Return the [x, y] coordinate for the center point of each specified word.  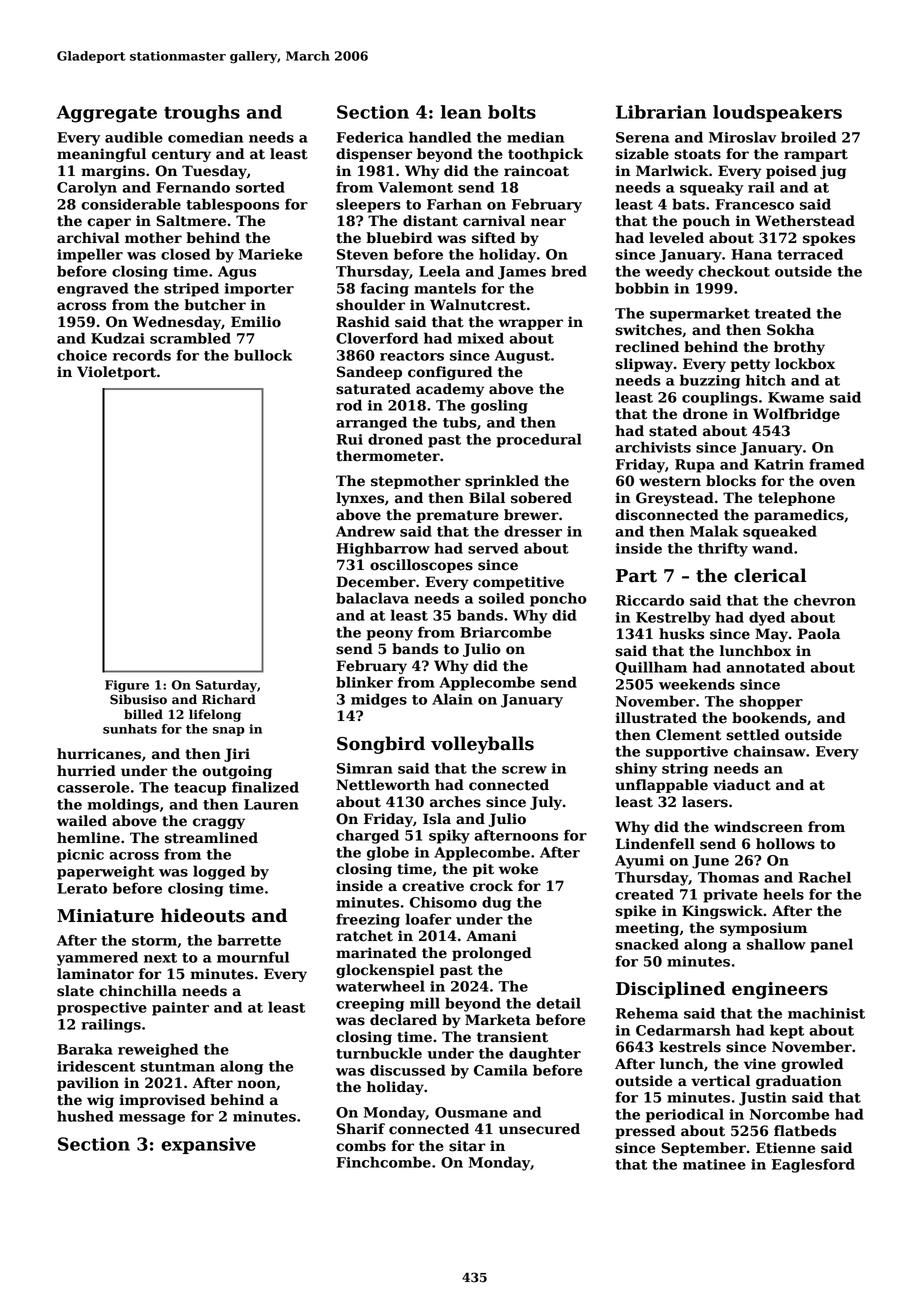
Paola [819, 634]
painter [180, 1009]
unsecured [539, 1129]
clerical [770, 575]
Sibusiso [138, 699]
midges [379, 700]
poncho [558, 599]
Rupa [695, 466]
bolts [512, 112]
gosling [499, 406]
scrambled [190, 338]
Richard [229, 699]
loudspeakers [777, 113]
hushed [85, 1116]
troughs [202, 114]
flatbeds [805, 1131]
